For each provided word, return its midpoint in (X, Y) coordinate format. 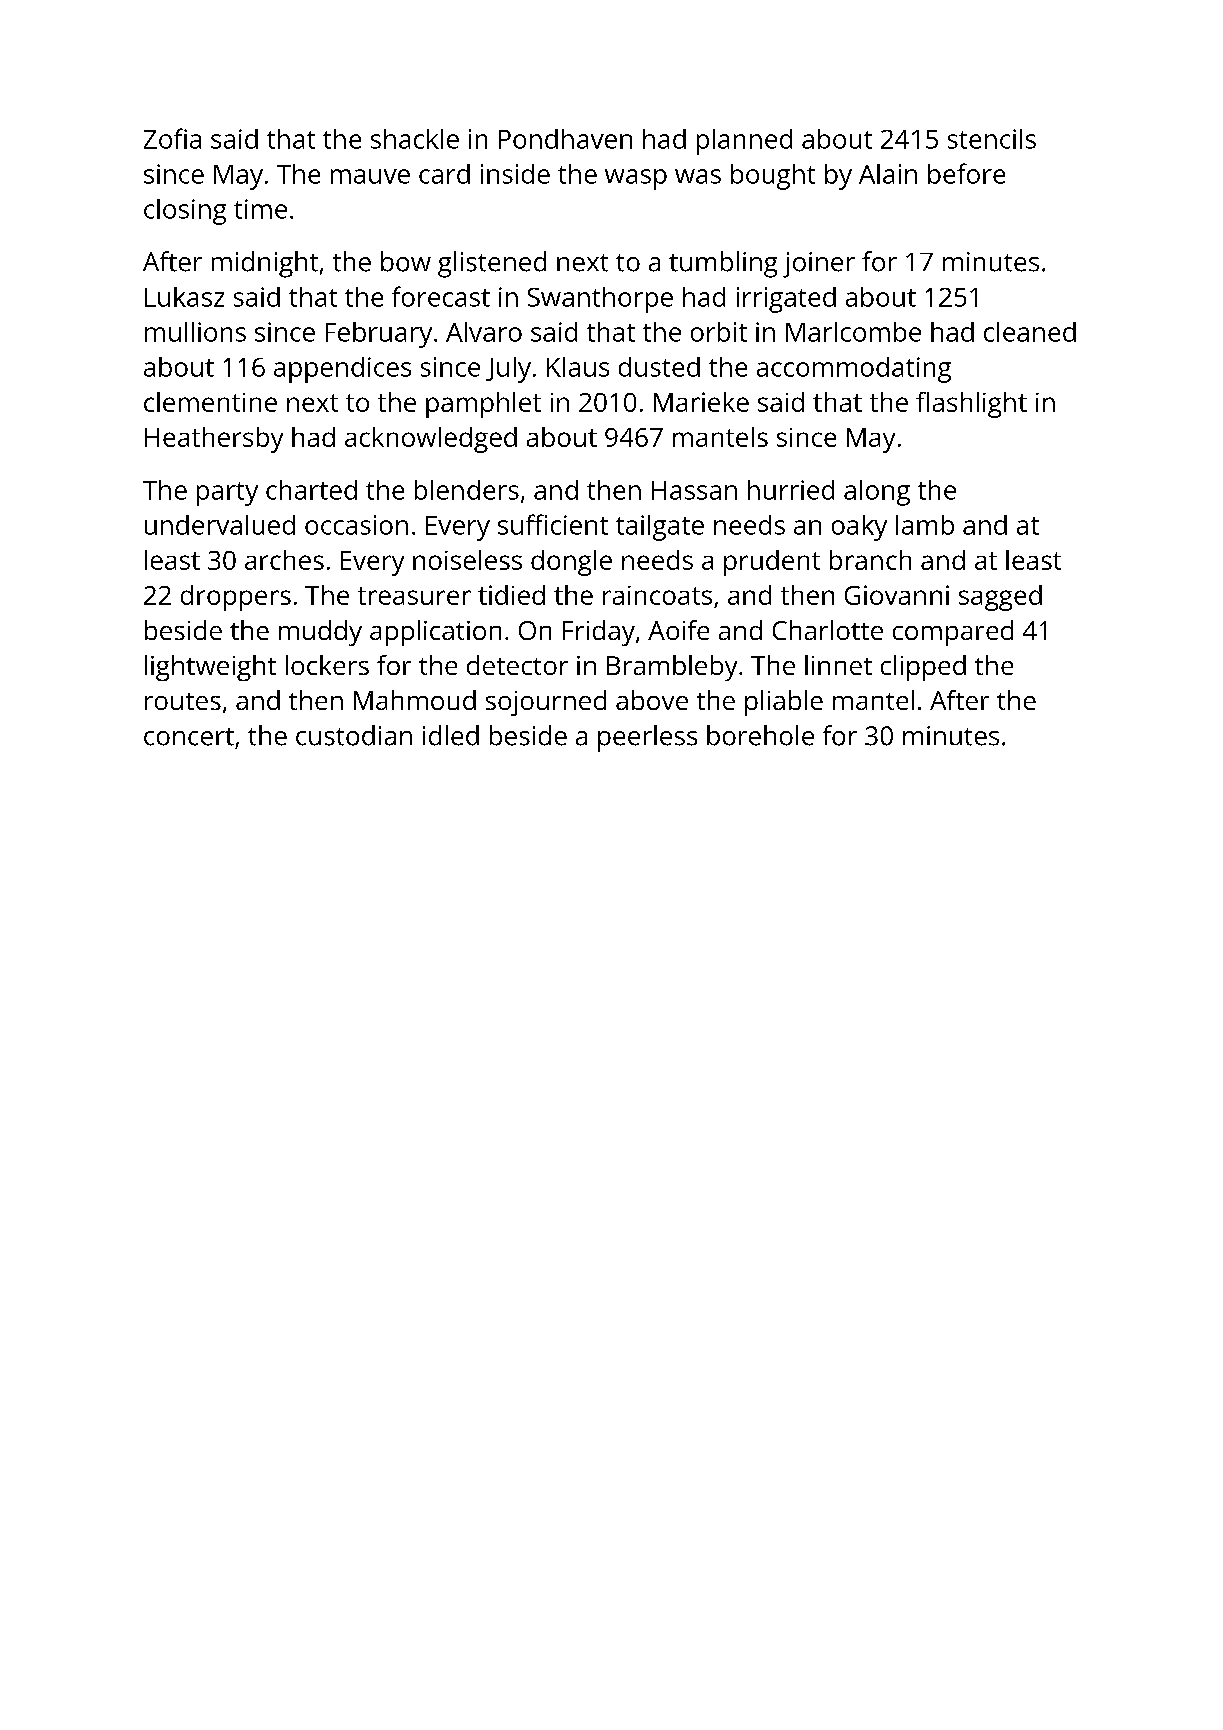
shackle (415, 139)
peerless (647, 738)
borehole (760, 735)
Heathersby (214, 440)
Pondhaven (565, 139)
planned (744, 142)
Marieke (701, 402)
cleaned (1030, 332)
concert (189, 737)
